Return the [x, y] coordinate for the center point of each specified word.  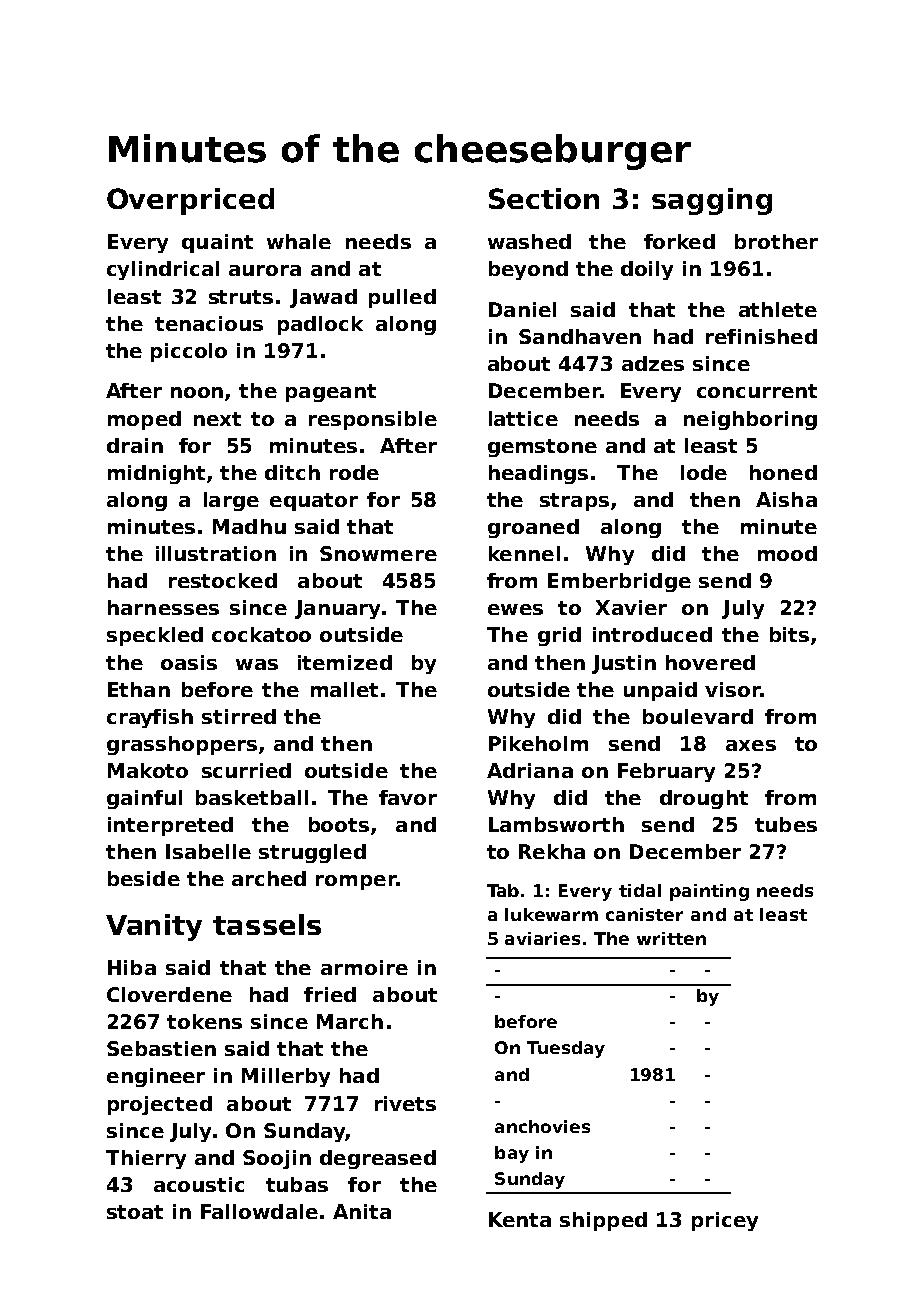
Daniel [522, 309]
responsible [373, 420]
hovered [710, 662]
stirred [239, 716]
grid [559, 636]
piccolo [189, 352]
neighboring [750, 420]
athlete [778, 309]
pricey [725, 1221]
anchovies [542, 1126]
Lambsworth [556, 824]
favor [408, 797]
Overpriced [190, 201]
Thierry [146, 1159]
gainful [144, 799]
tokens [204, 1021]
